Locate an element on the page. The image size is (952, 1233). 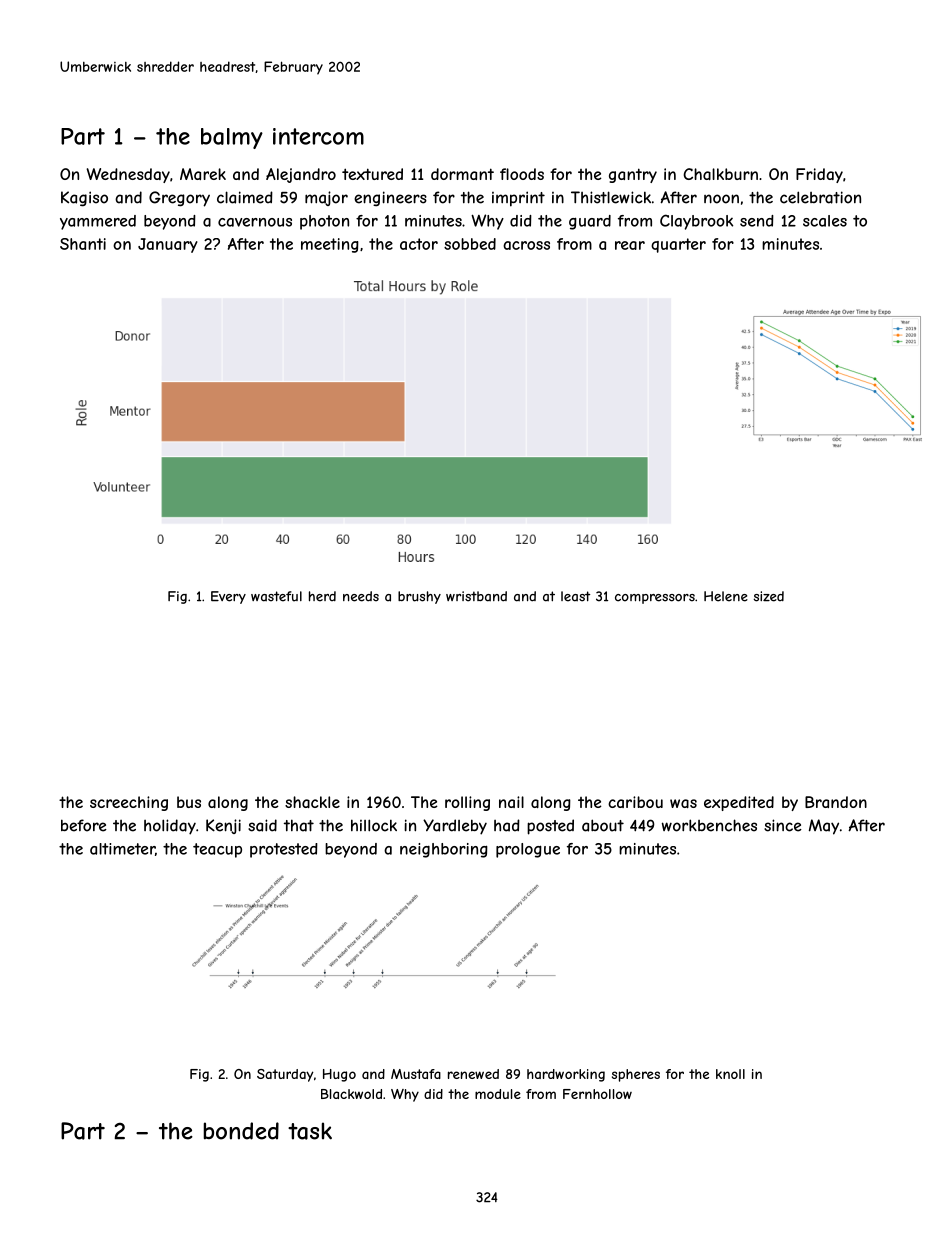
Helene is located at coordinates (726, 596).
